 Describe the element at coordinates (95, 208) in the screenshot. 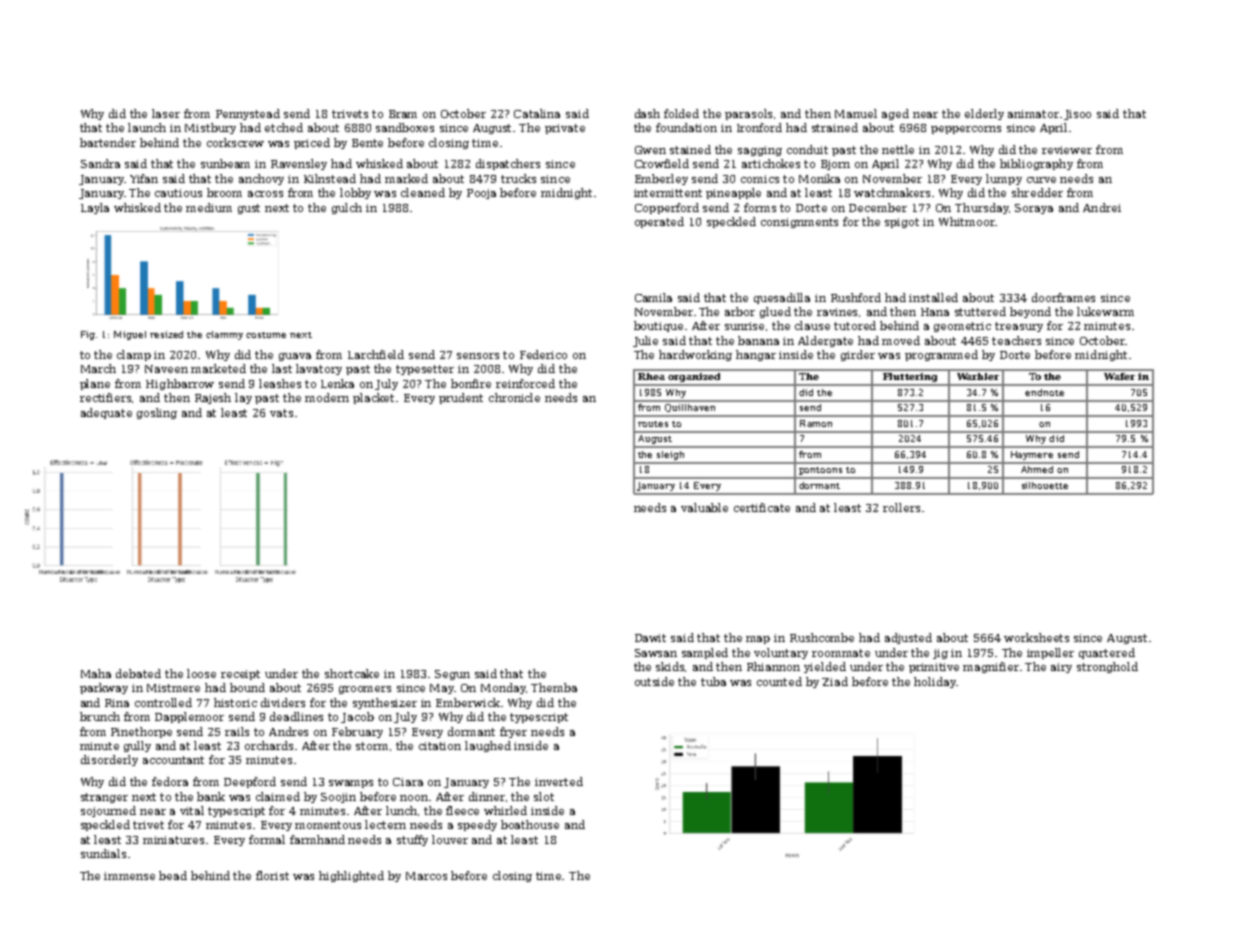

I see `Layla` at that location.
